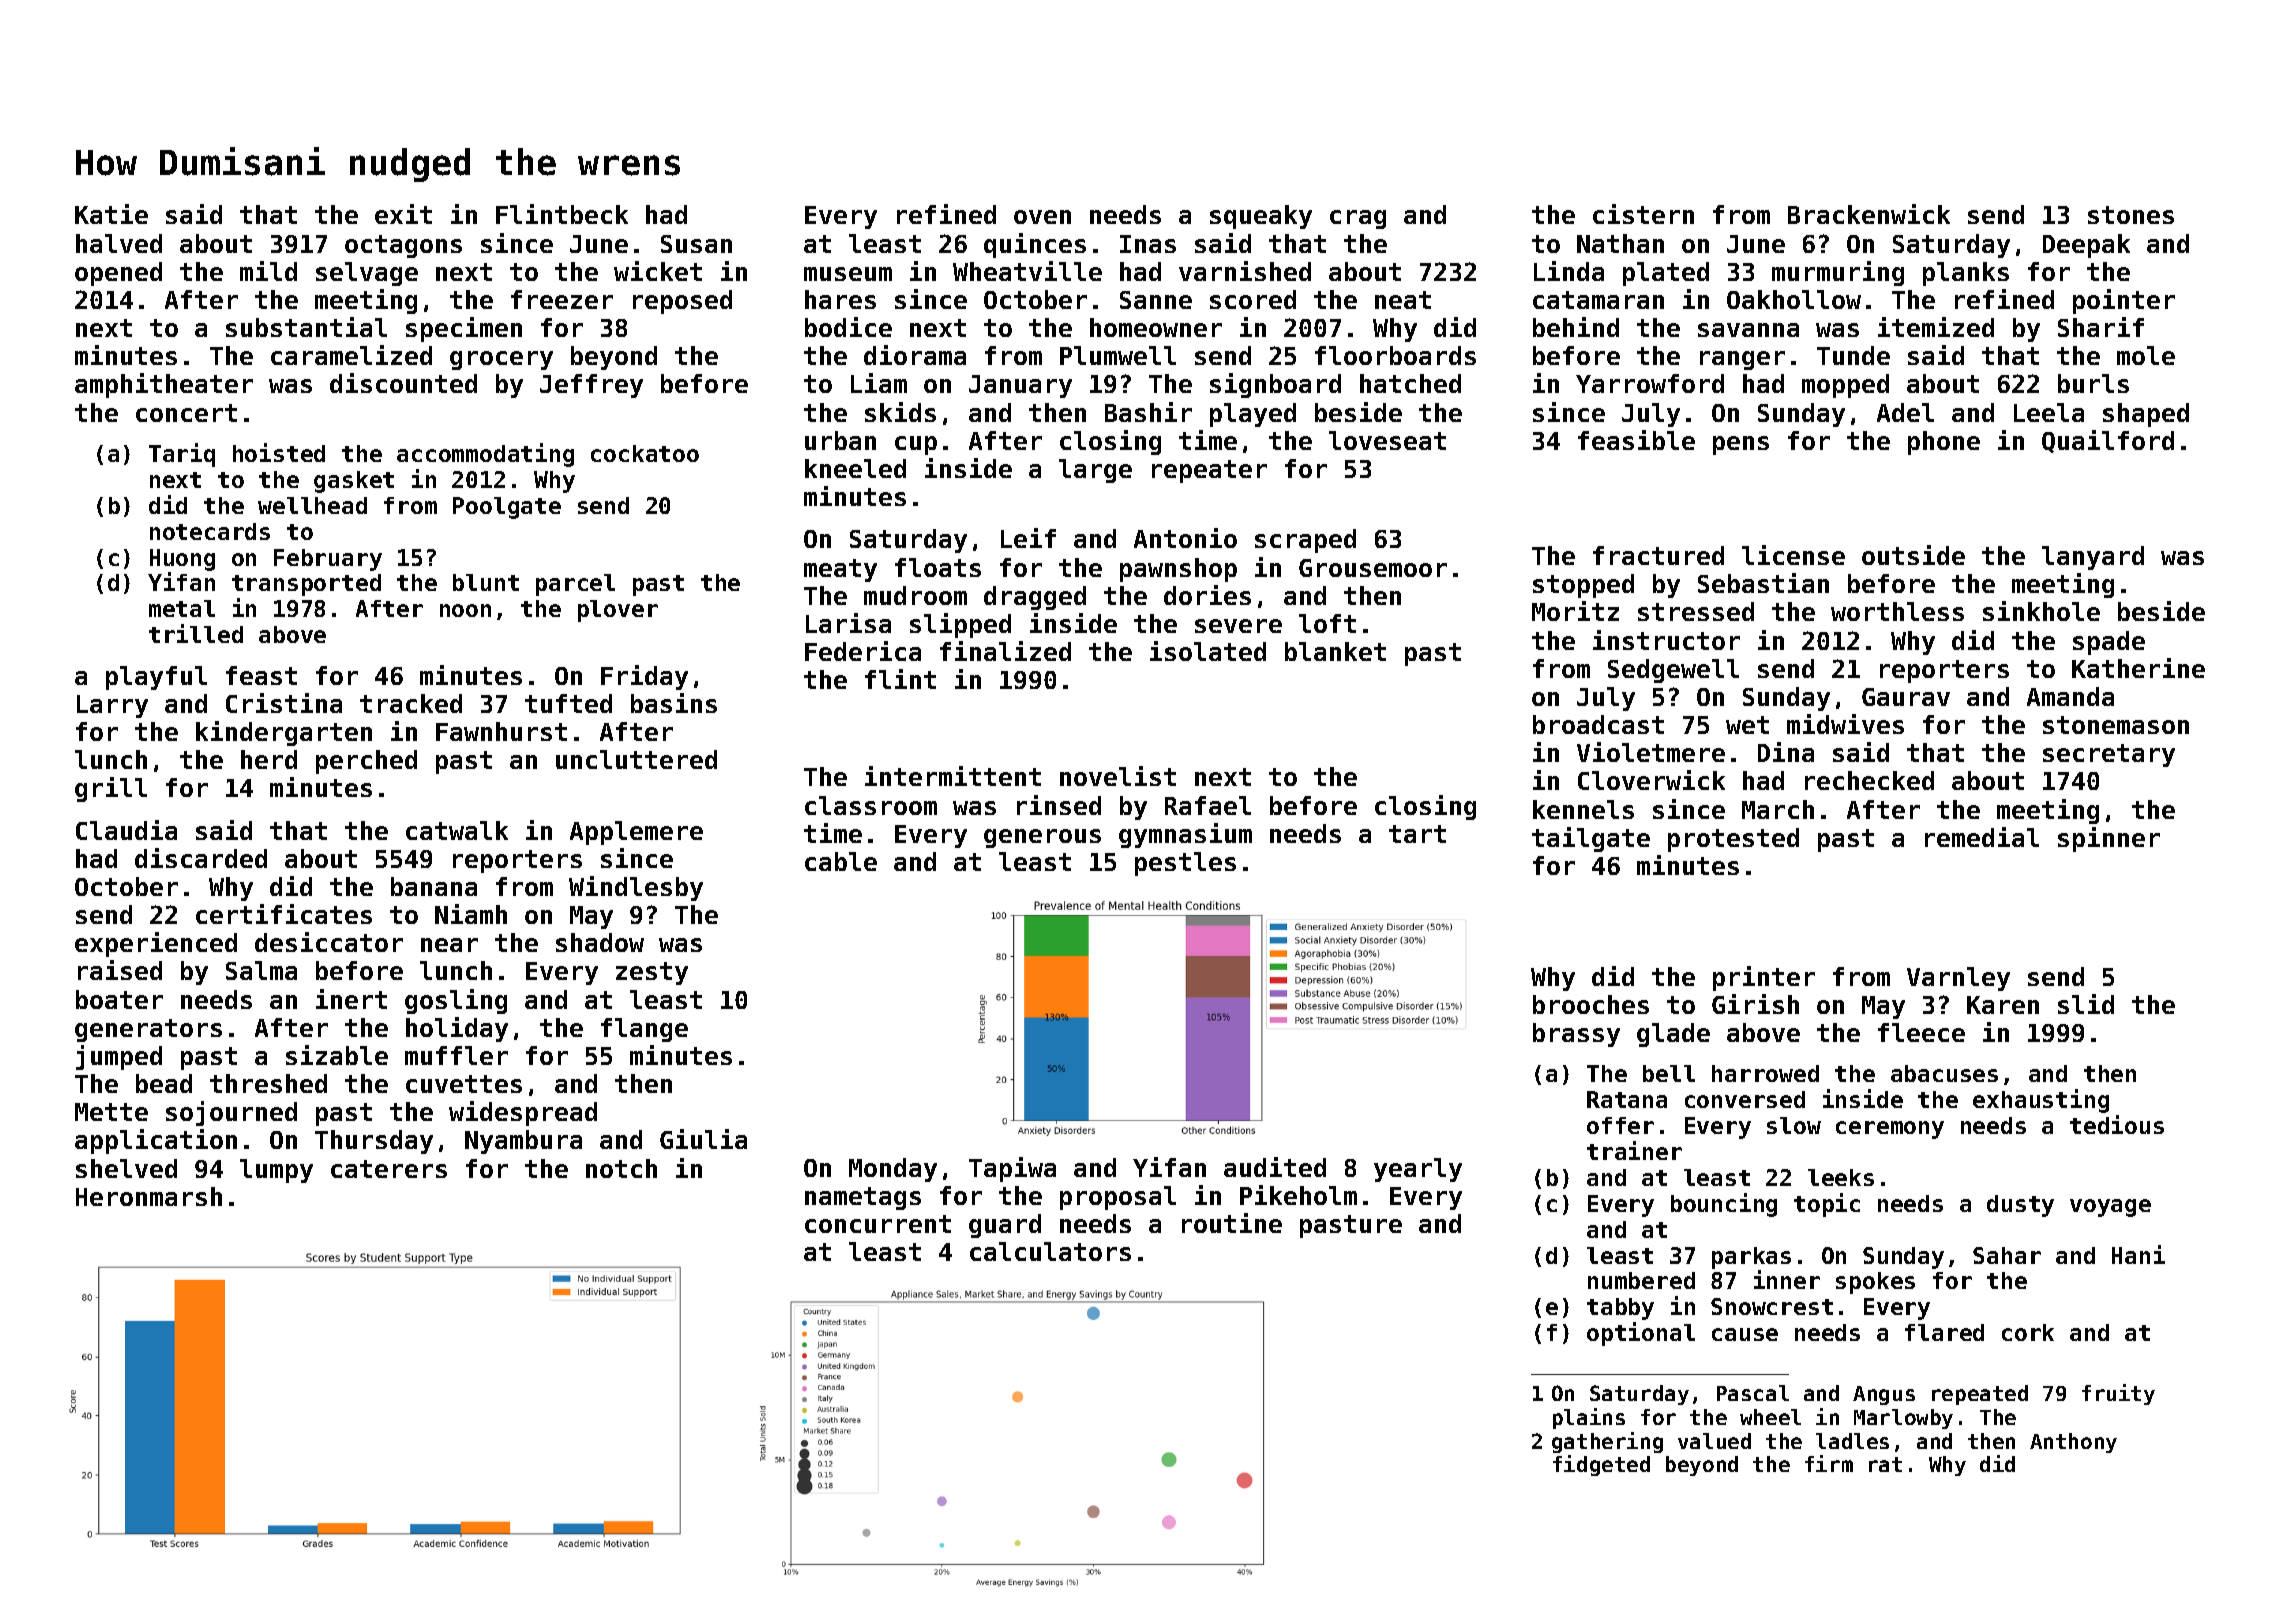  What do you see at coordinates (210, 531) in the screenshot?
I see `notecards` at bounding box center [210, 531].
